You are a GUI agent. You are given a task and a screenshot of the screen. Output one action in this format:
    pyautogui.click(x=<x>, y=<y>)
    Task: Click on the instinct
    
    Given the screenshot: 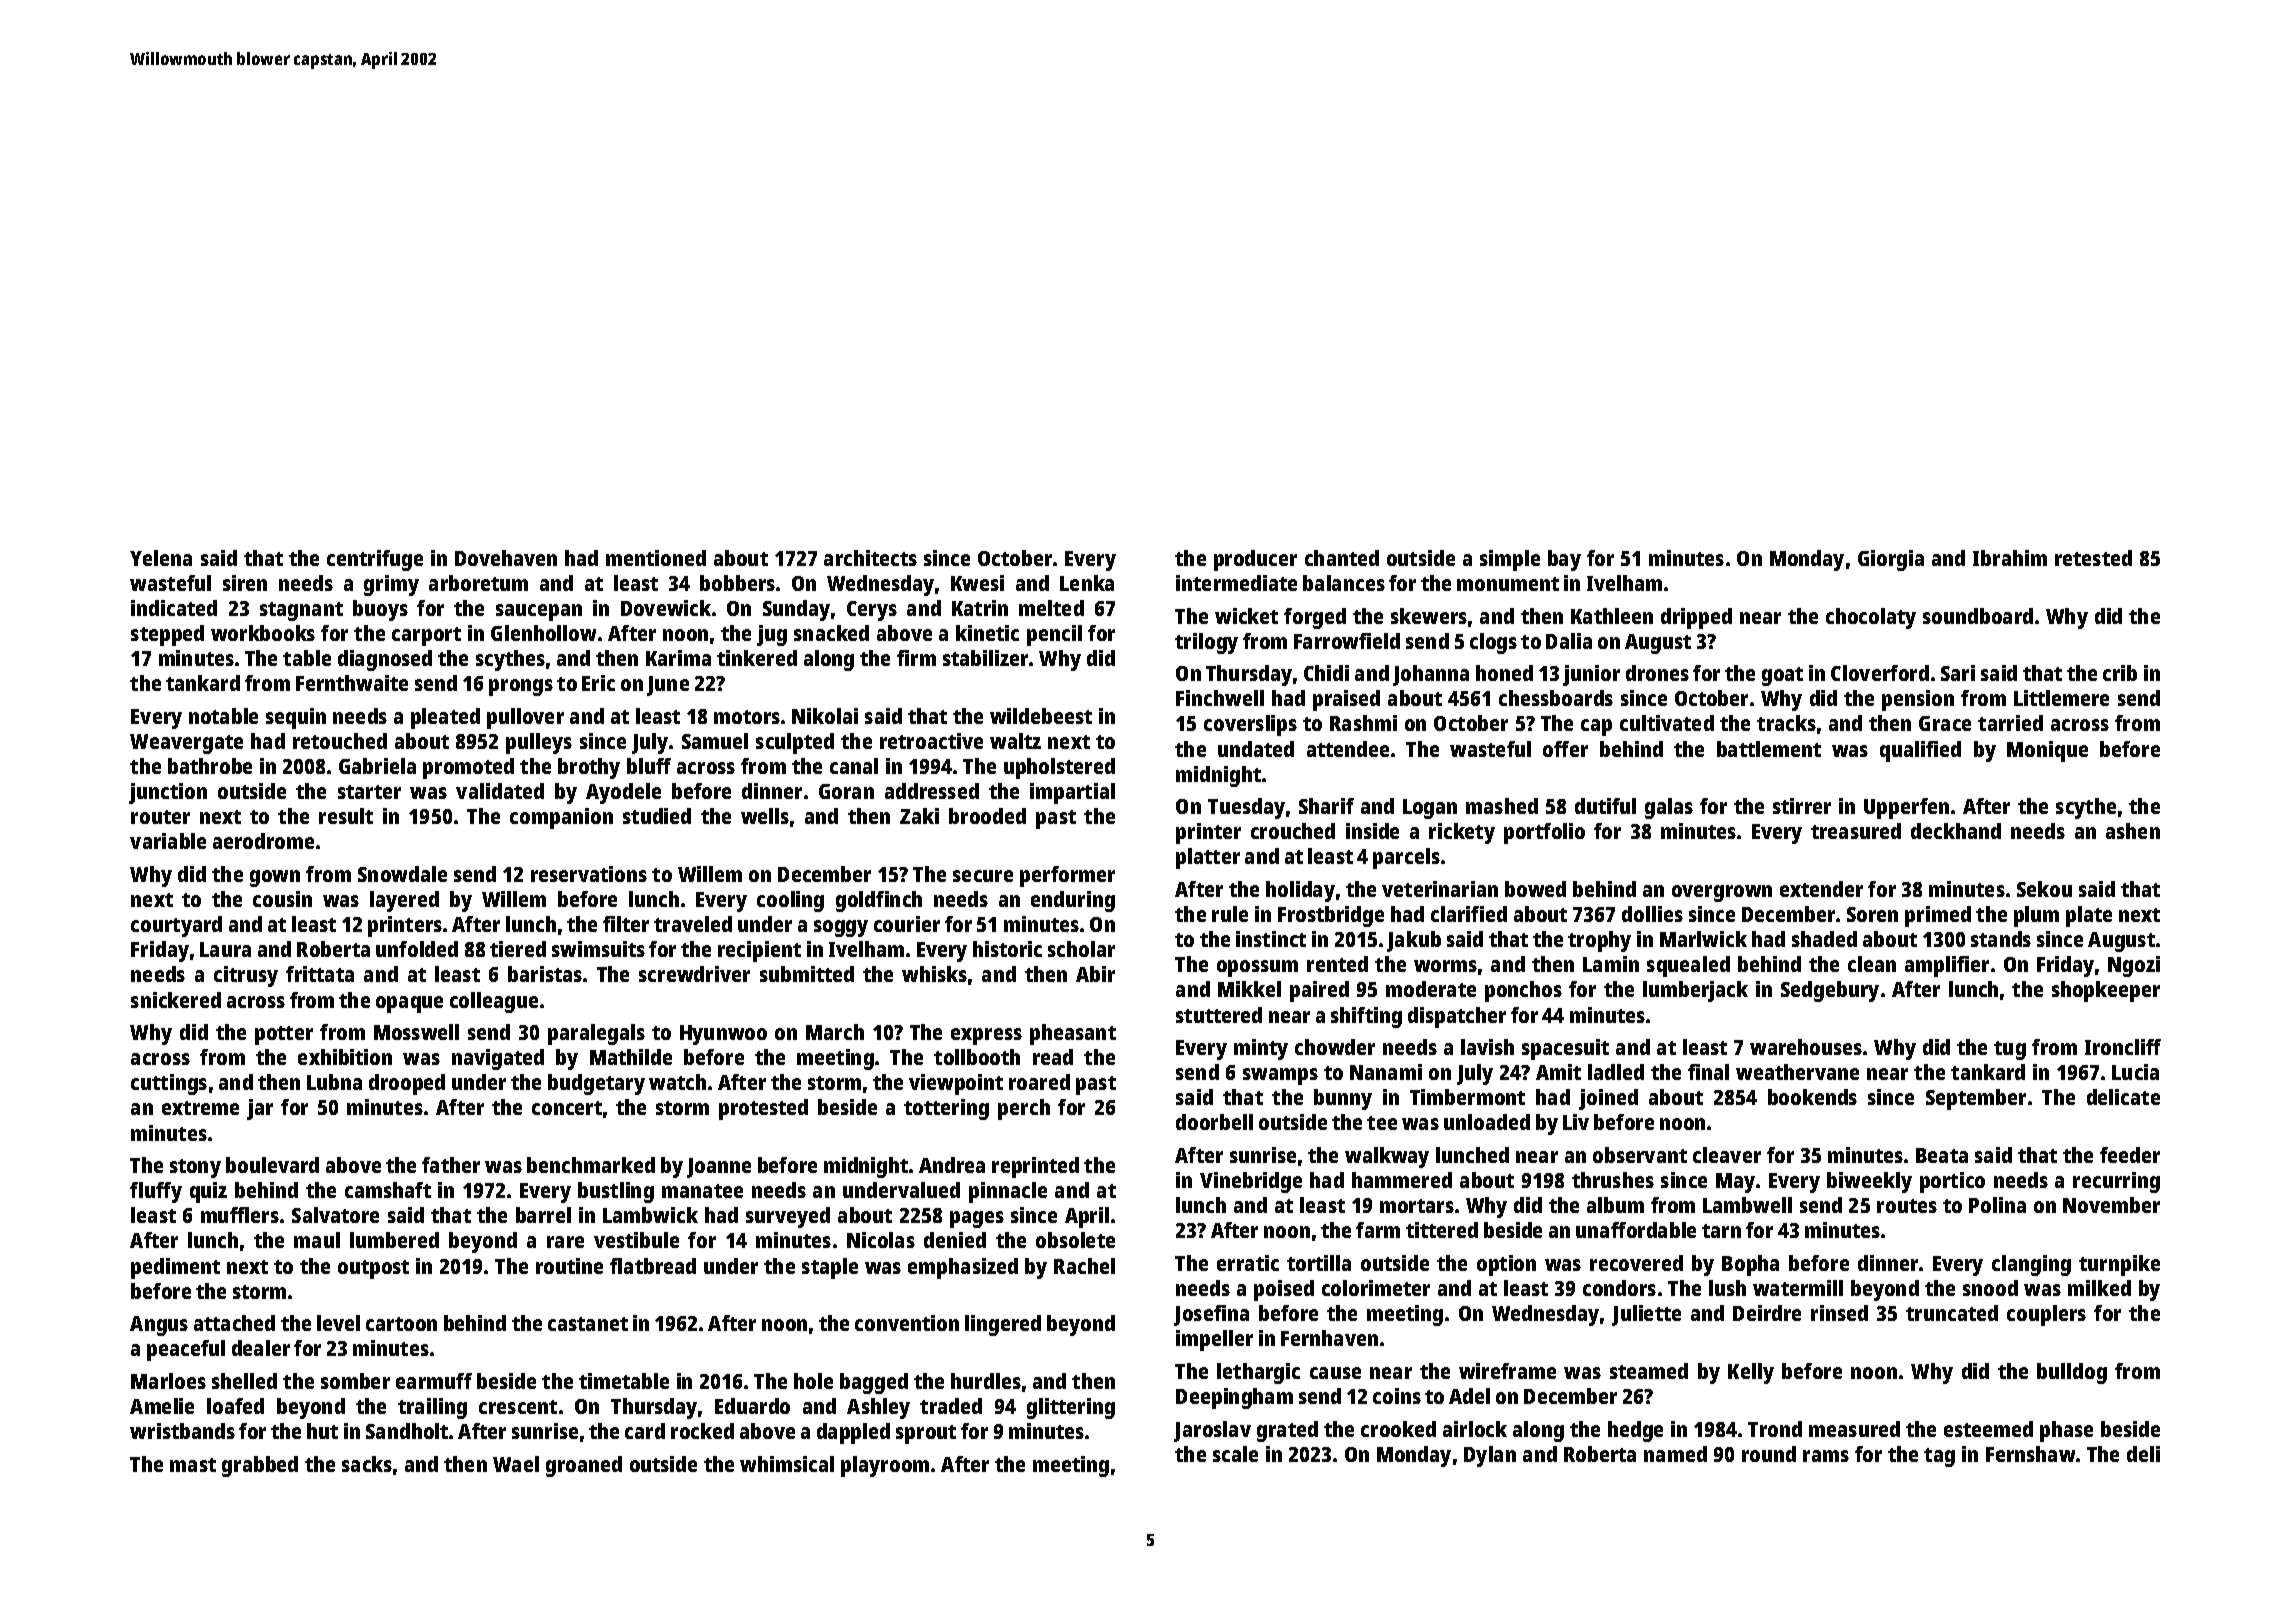 What is the action you would take?
    pyautogui.click(x=1271, y=939)
